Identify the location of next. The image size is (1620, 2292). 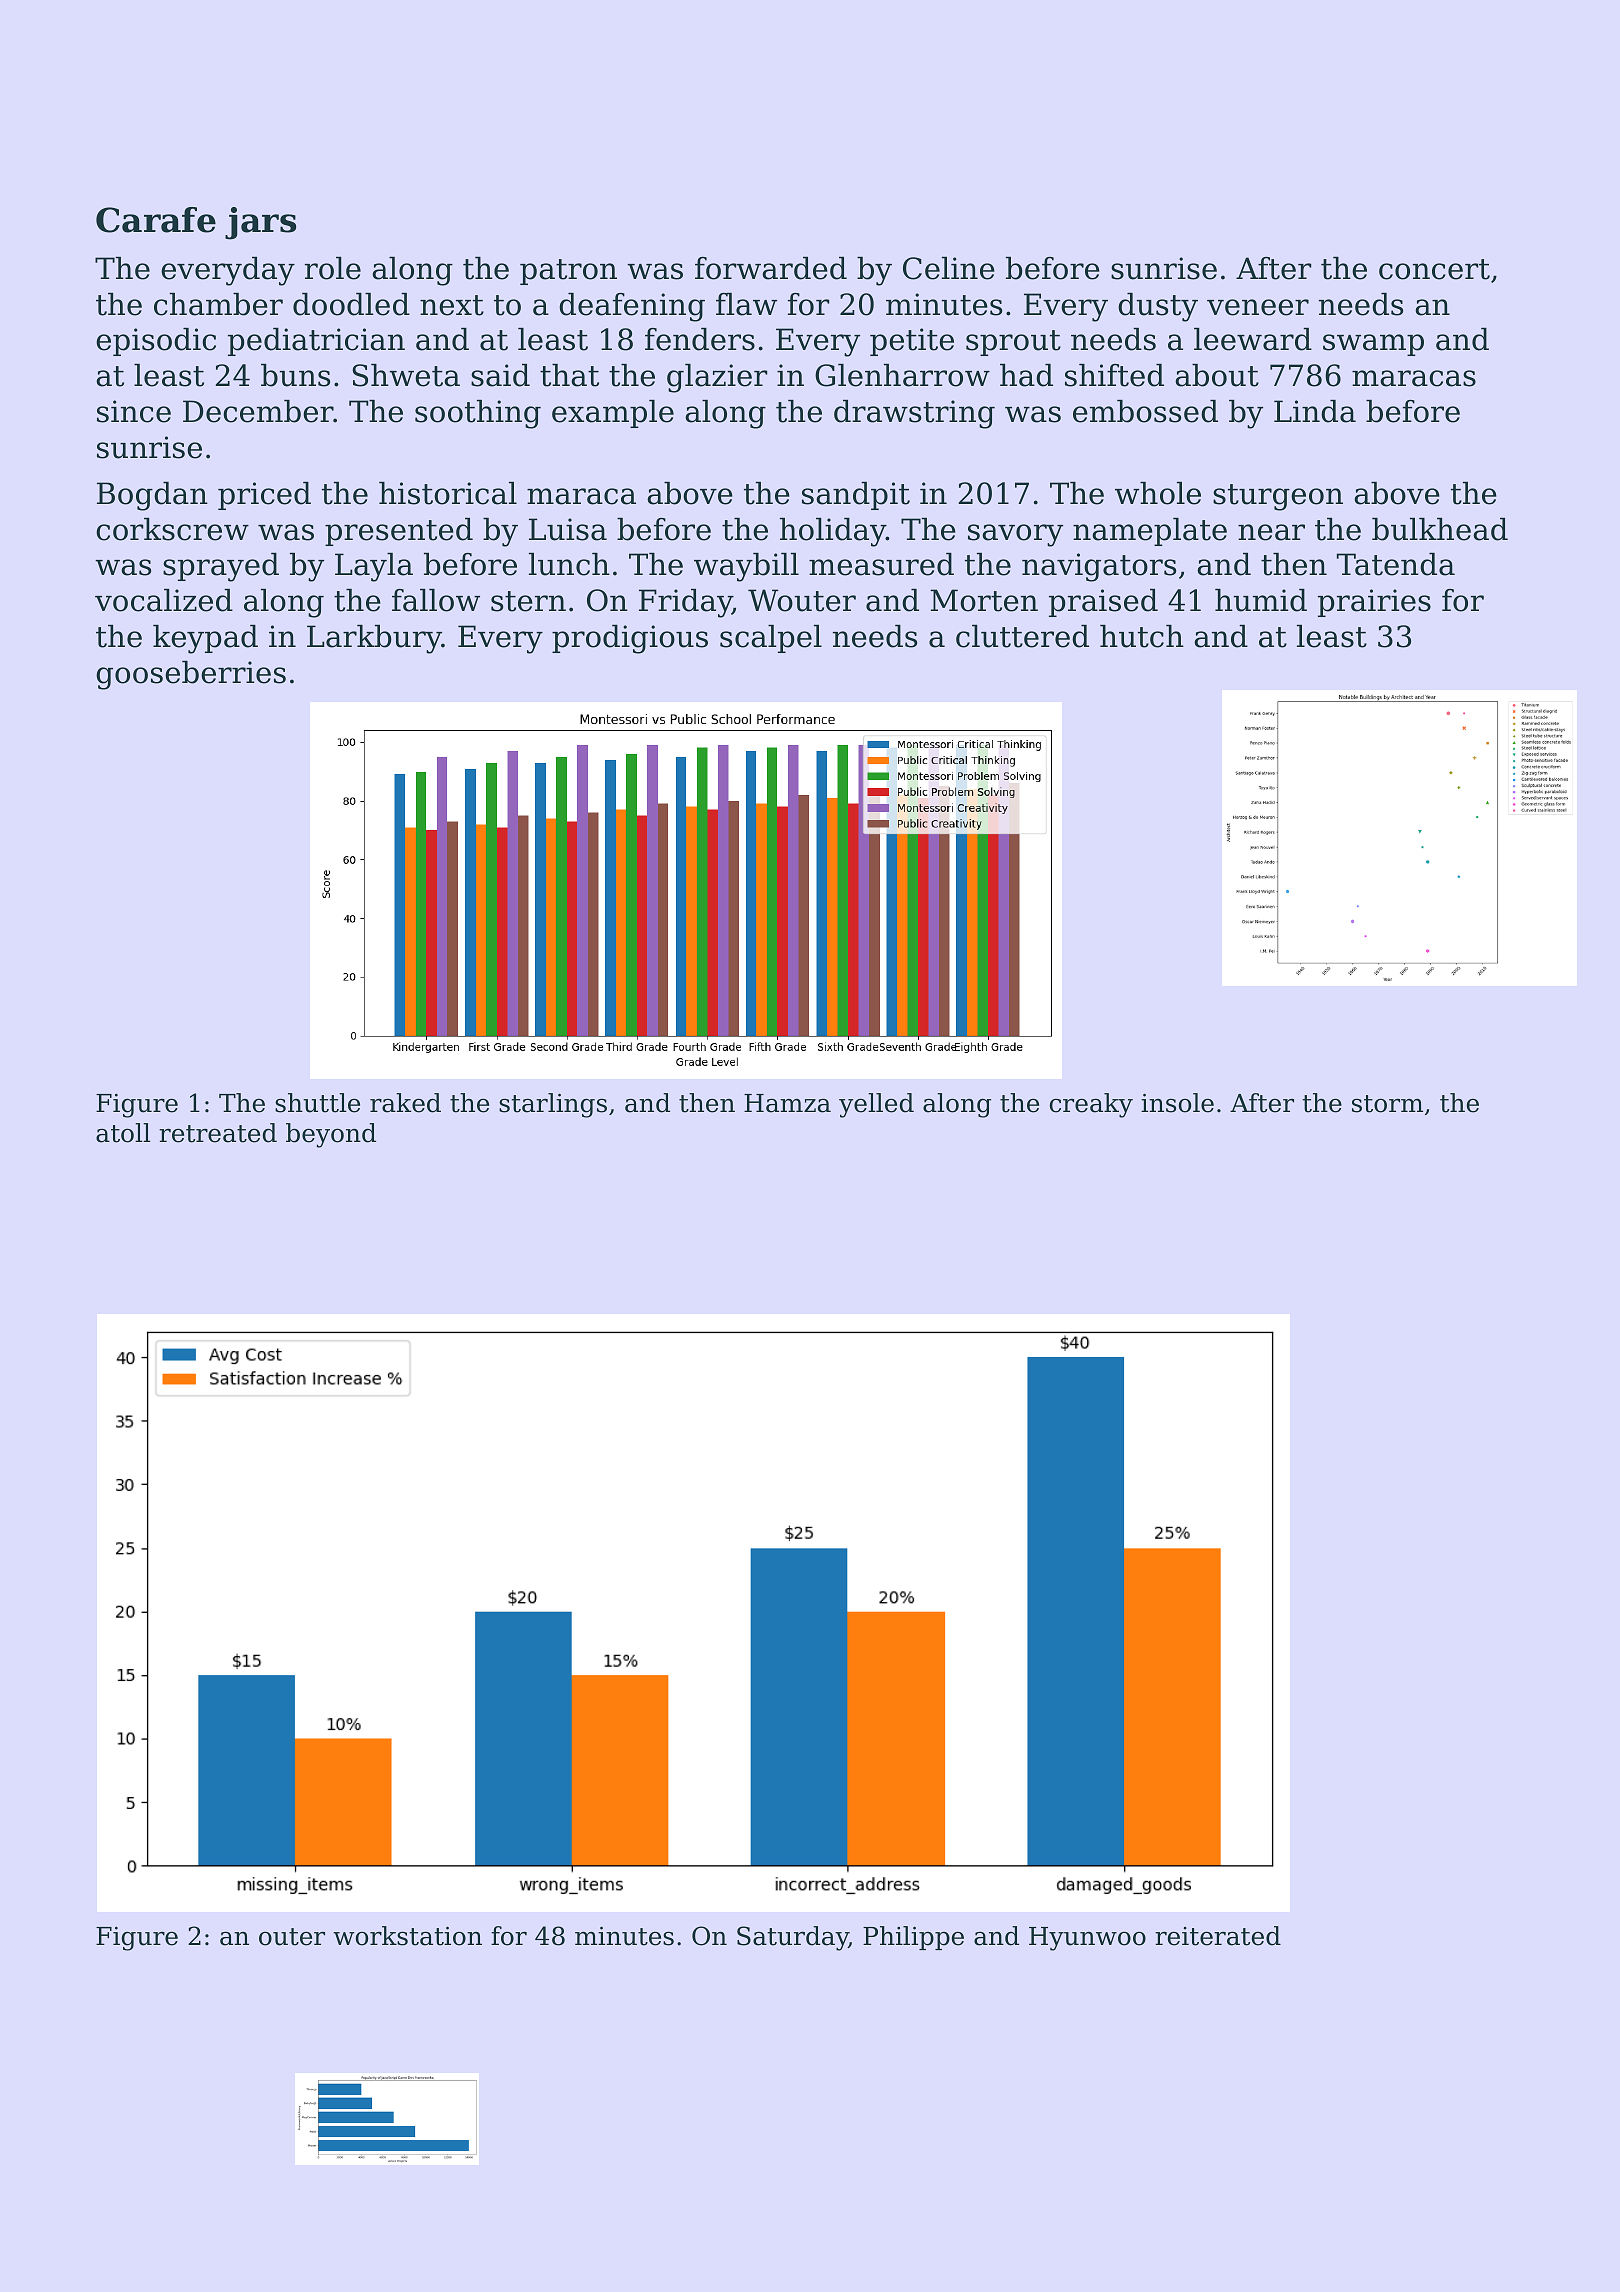
(452, 305).
